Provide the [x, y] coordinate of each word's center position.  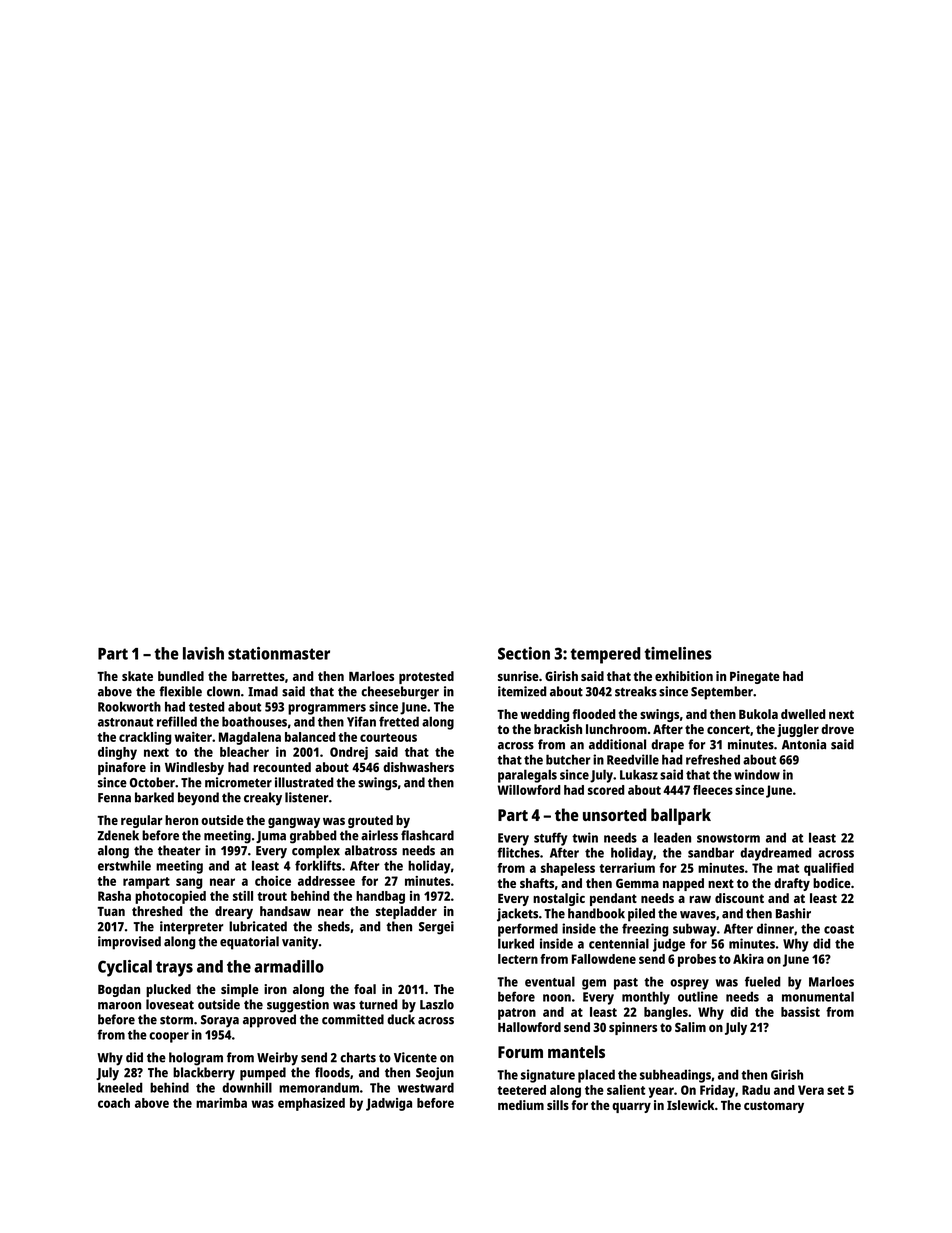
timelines [678, 653]
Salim [690, 1027]
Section [524, 653]
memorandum [319, 1087]
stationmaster [279, 653]
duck [401, 1019]
